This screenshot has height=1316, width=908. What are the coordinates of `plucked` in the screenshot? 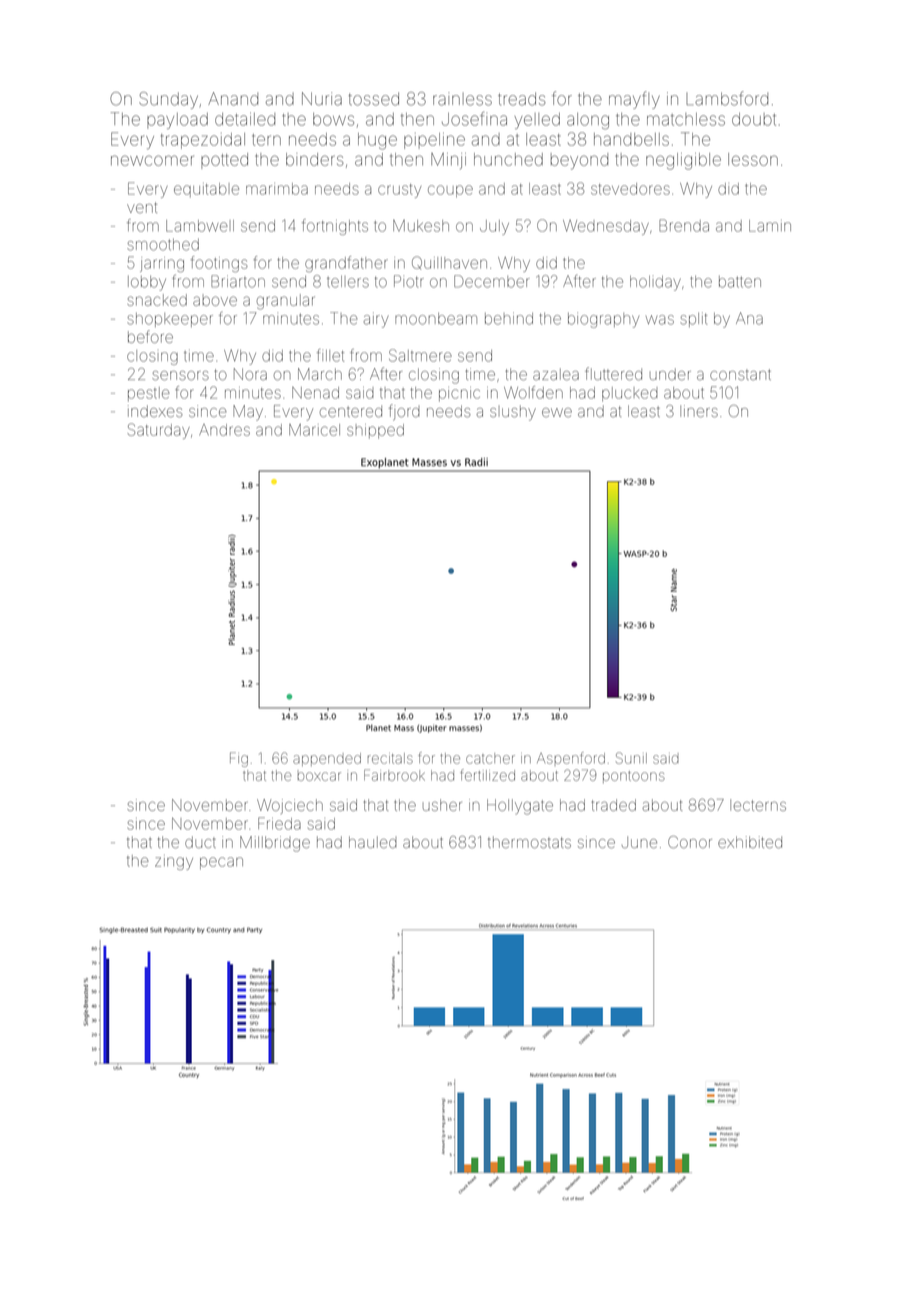 It's located at (630, 394).
